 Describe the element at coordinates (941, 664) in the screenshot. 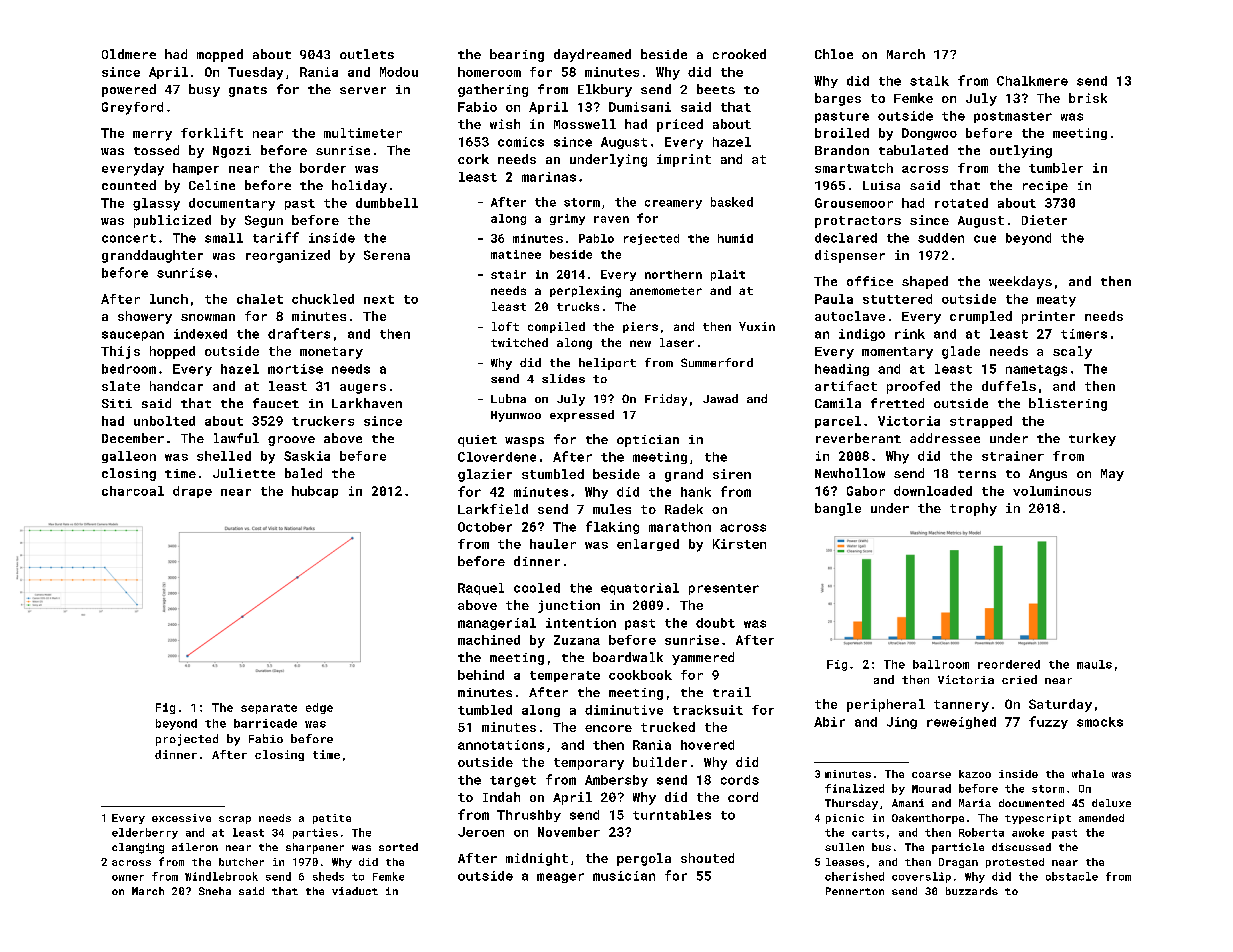

I see `ballroom` at that location.
